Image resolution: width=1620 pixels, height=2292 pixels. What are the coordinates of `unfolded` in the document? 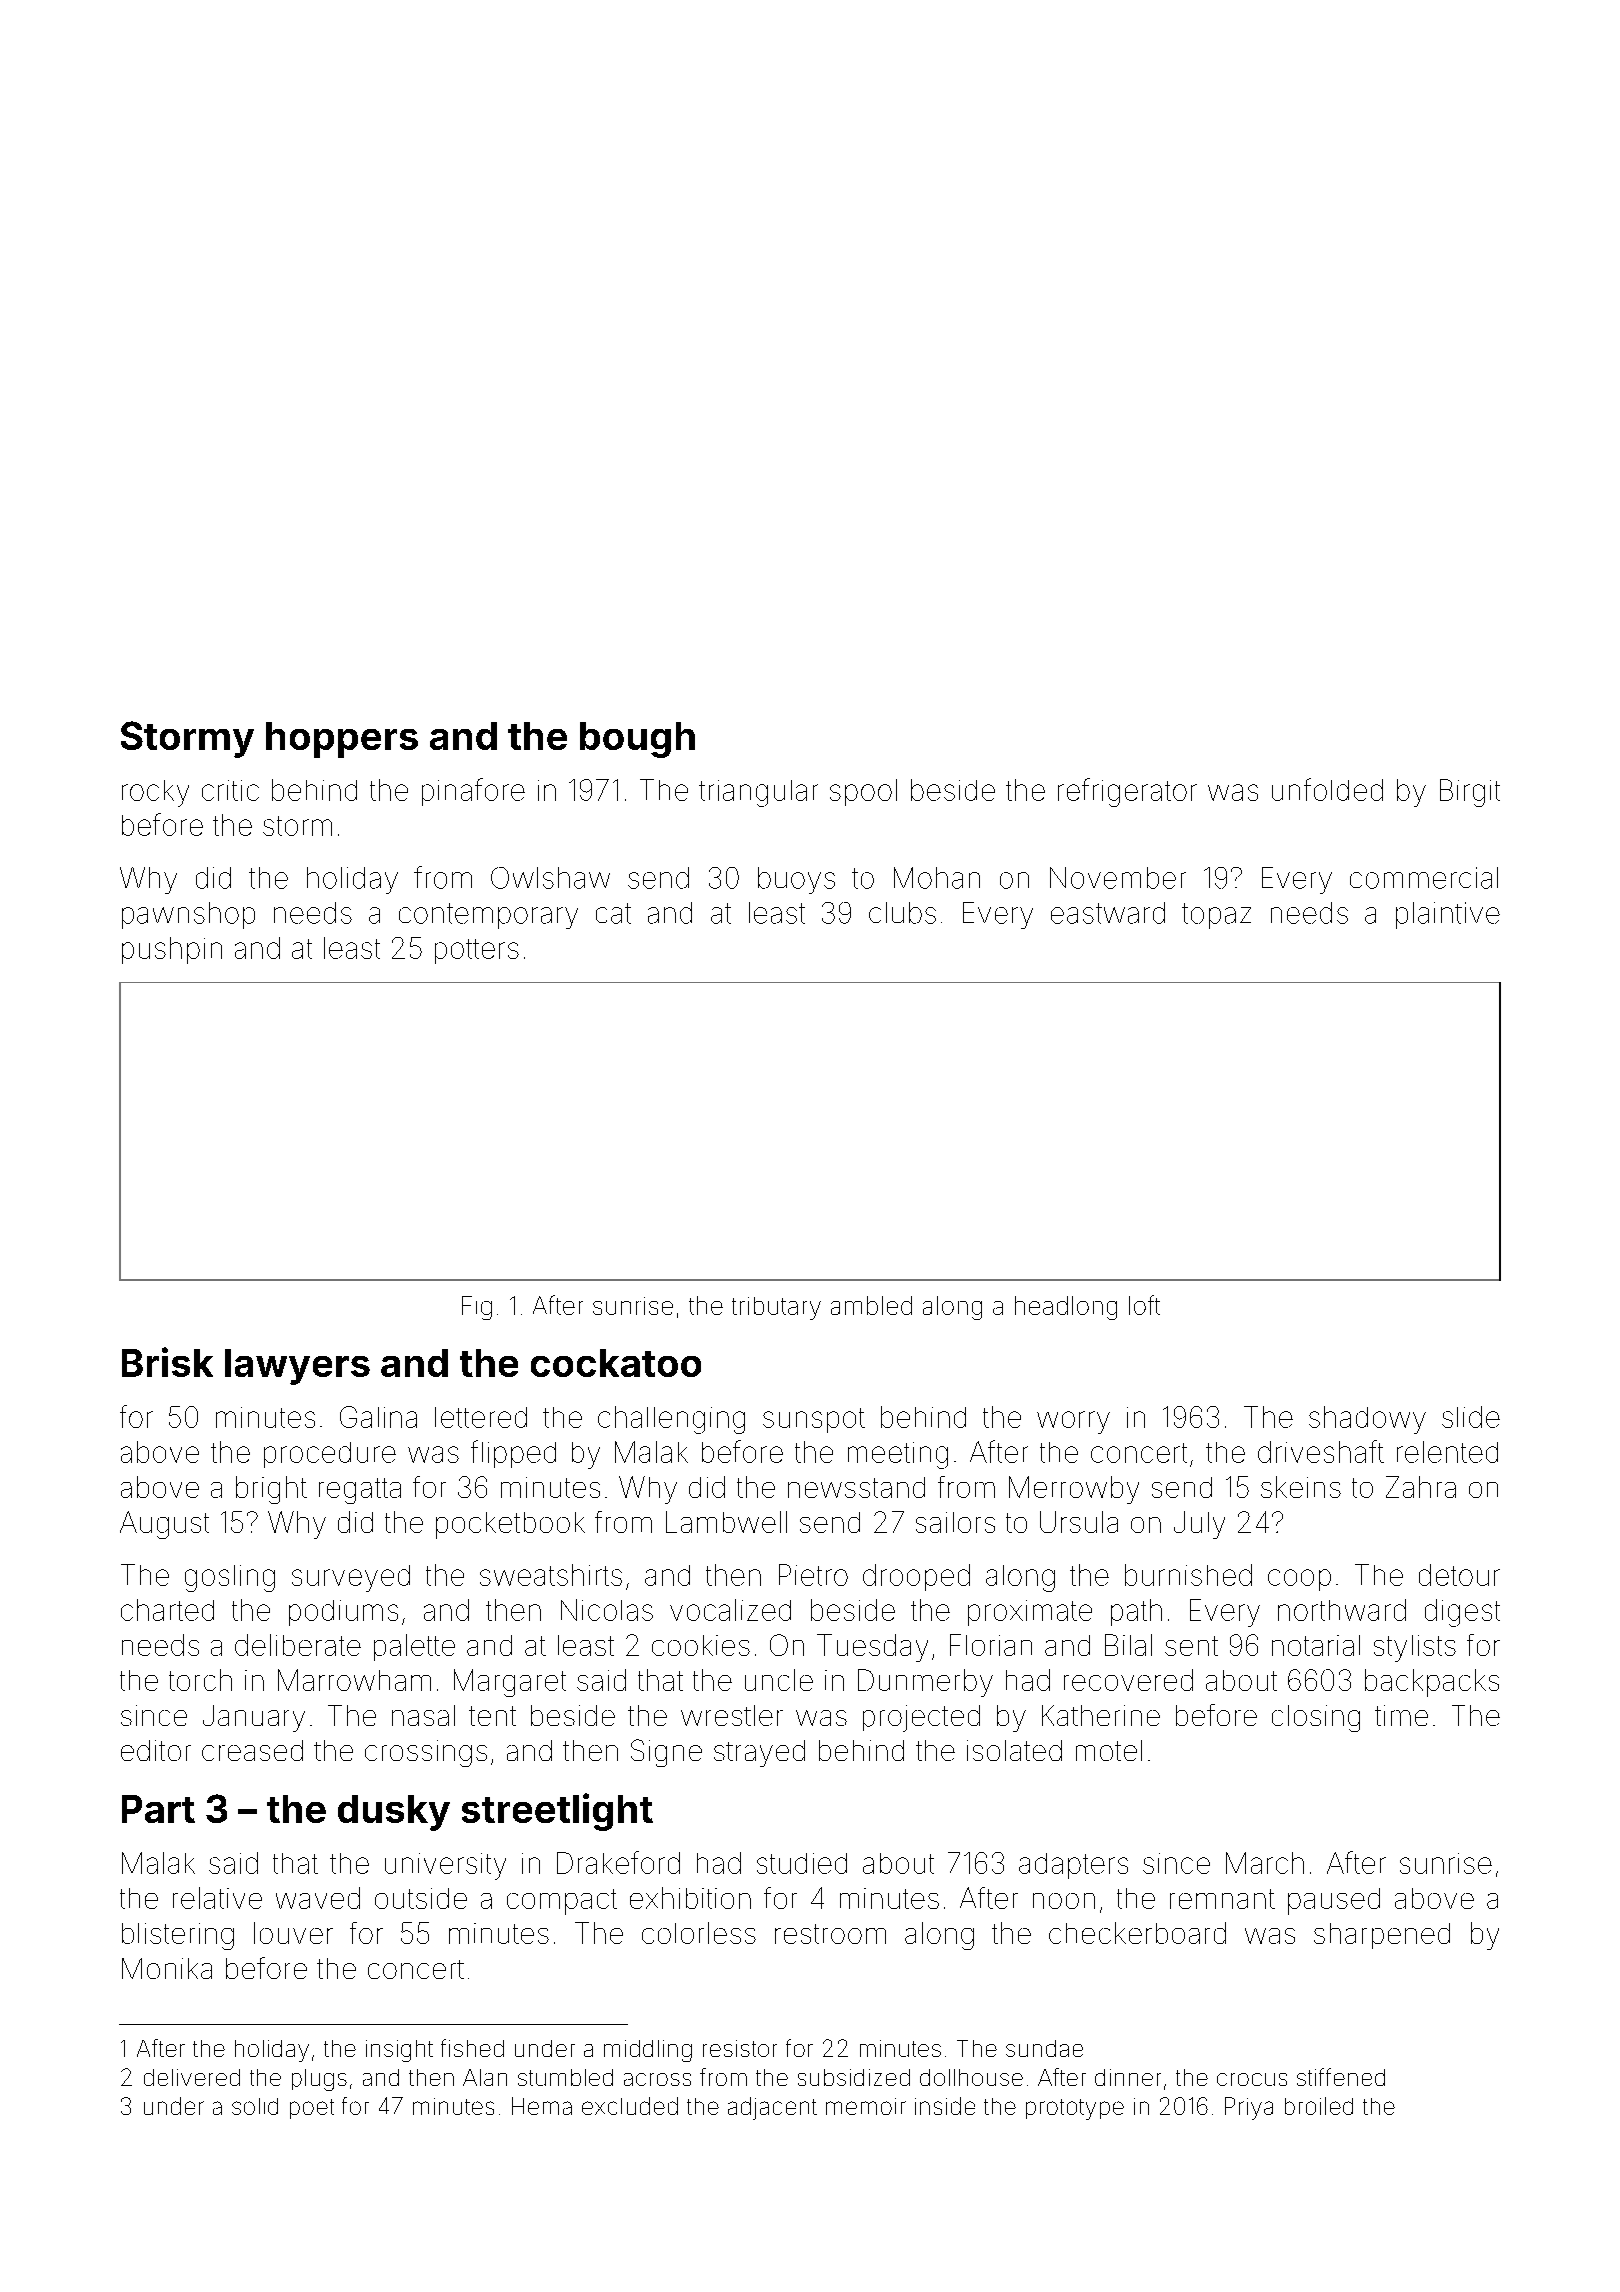 It's located at (1327, 789).
